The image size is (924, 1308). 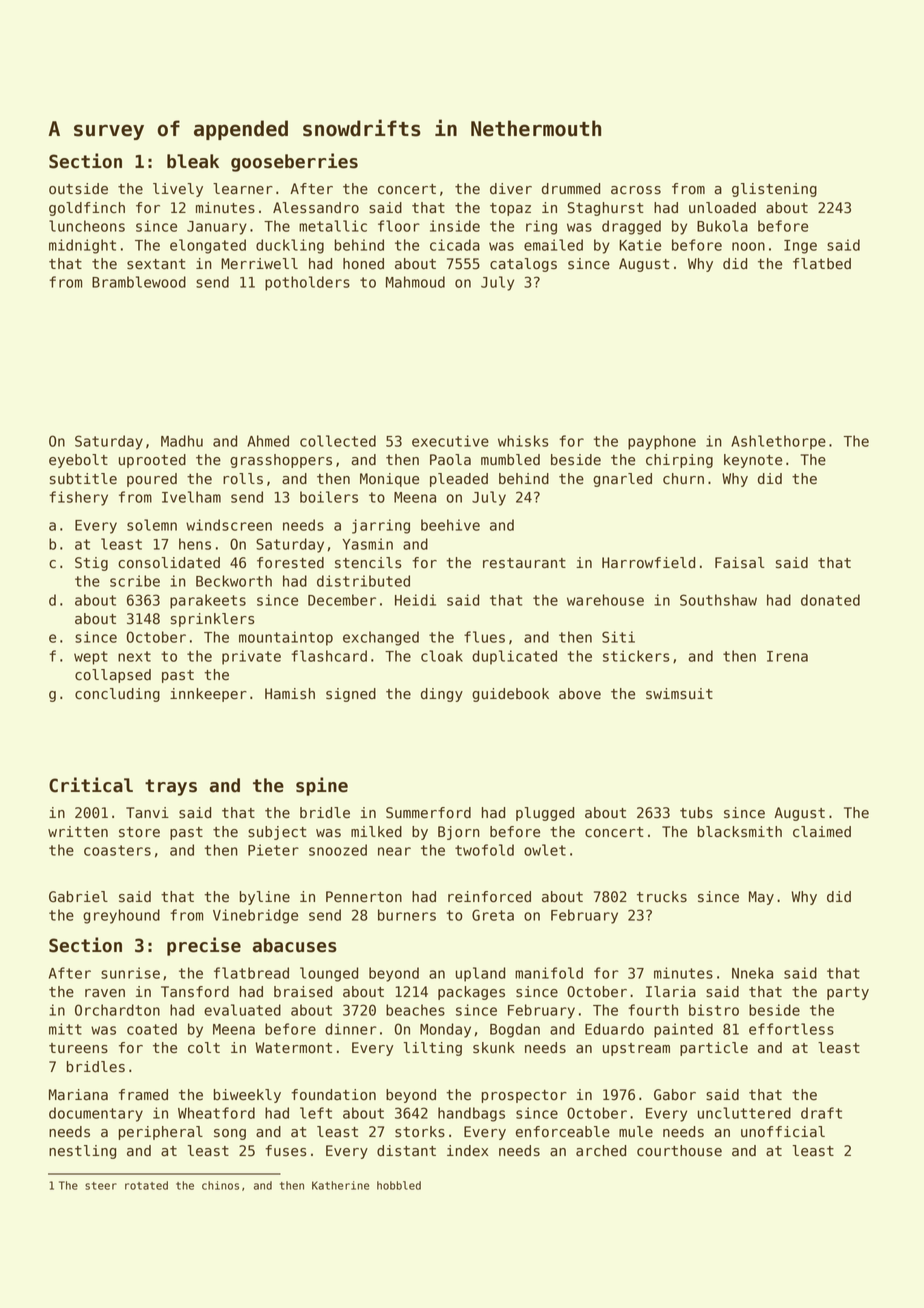 What do you see at coordinates (545, 814) in the screenshot?
I see `plugged` at bounding box center [545, 814].
